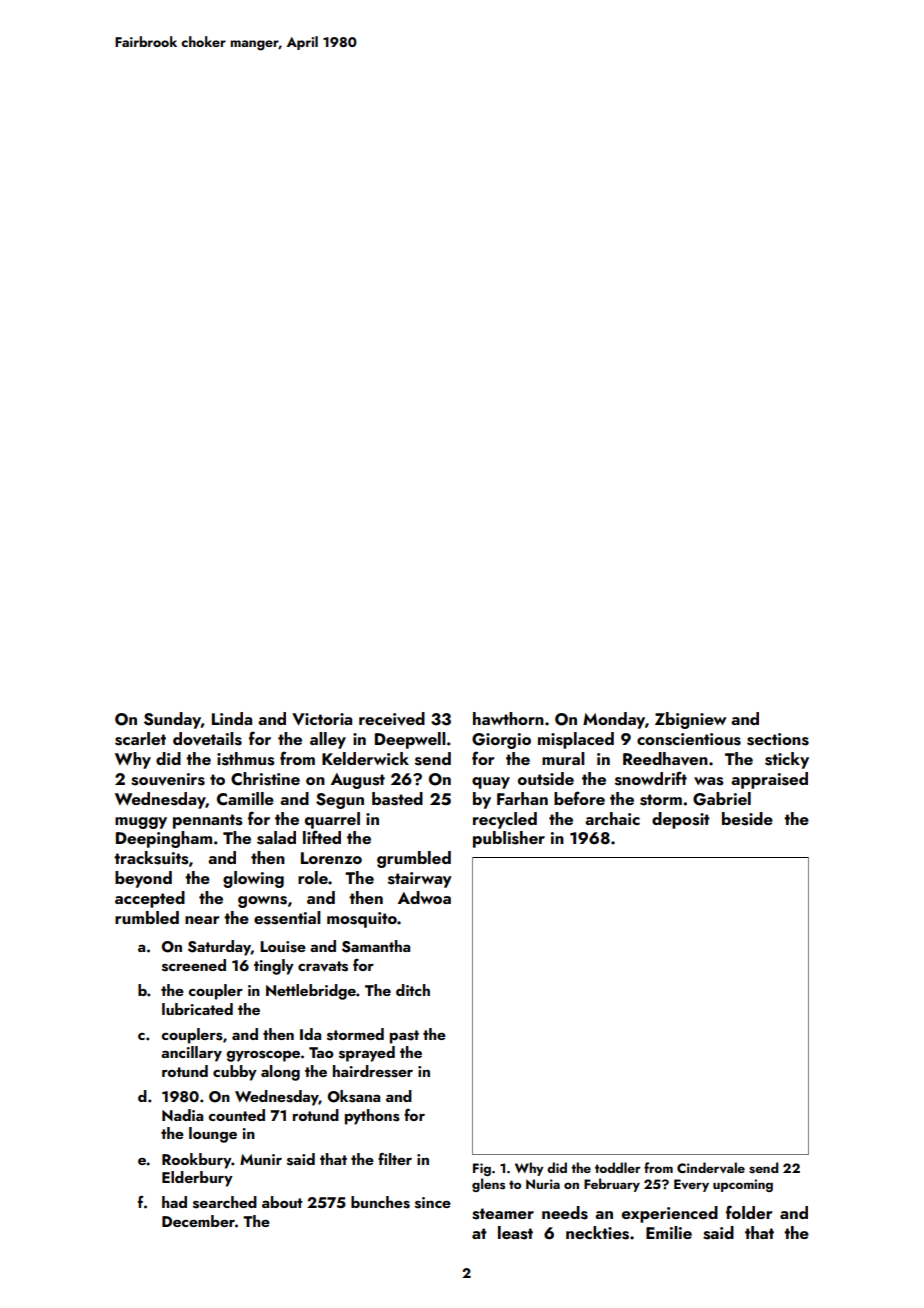 The height and width of the screenshot is (1308, 924). I want to click on souvenirs, so click(168, 779).
